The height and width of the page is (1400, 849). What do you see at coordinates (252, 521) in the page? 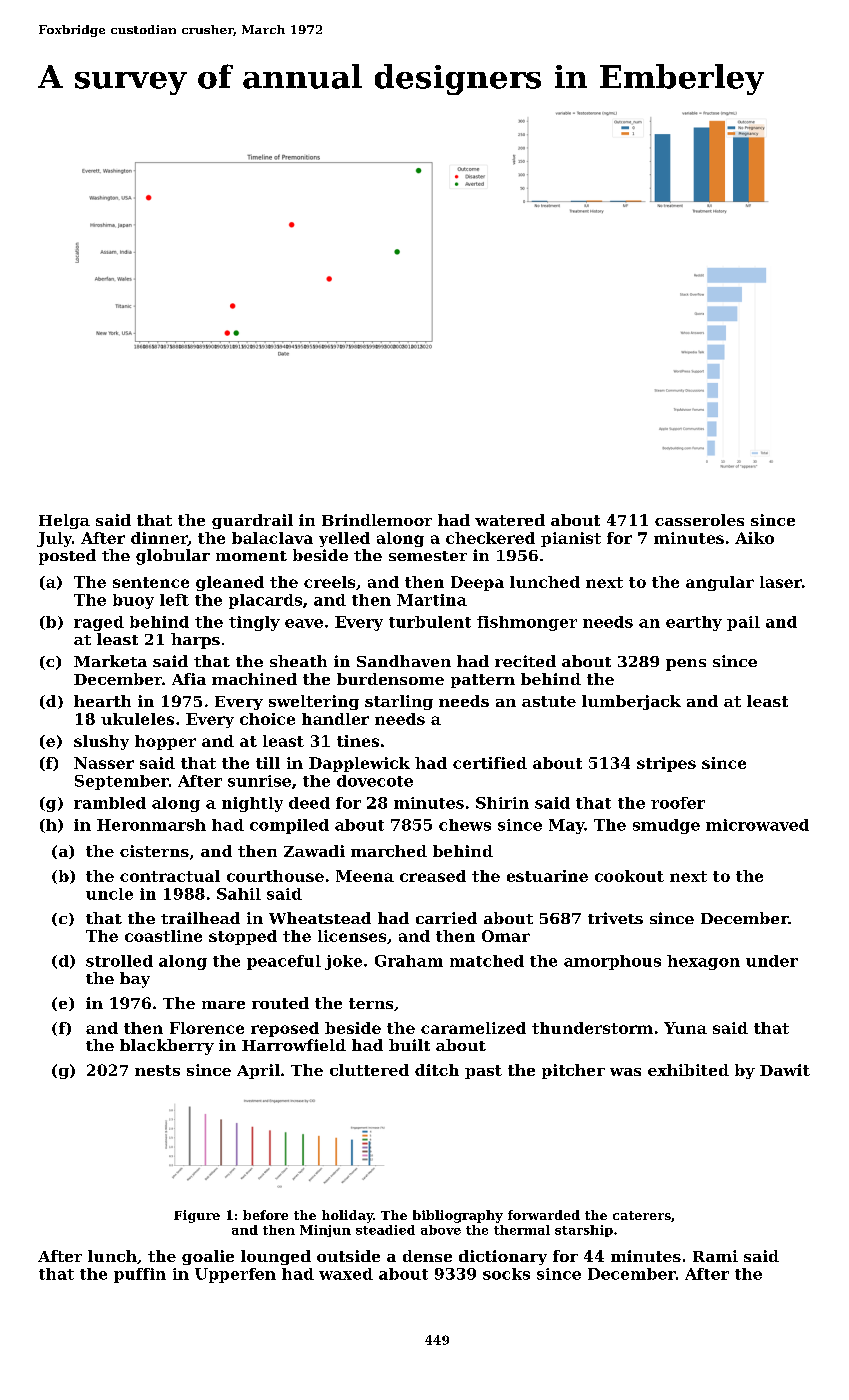
I see `guardrail` at bounding box center [252, 521].
